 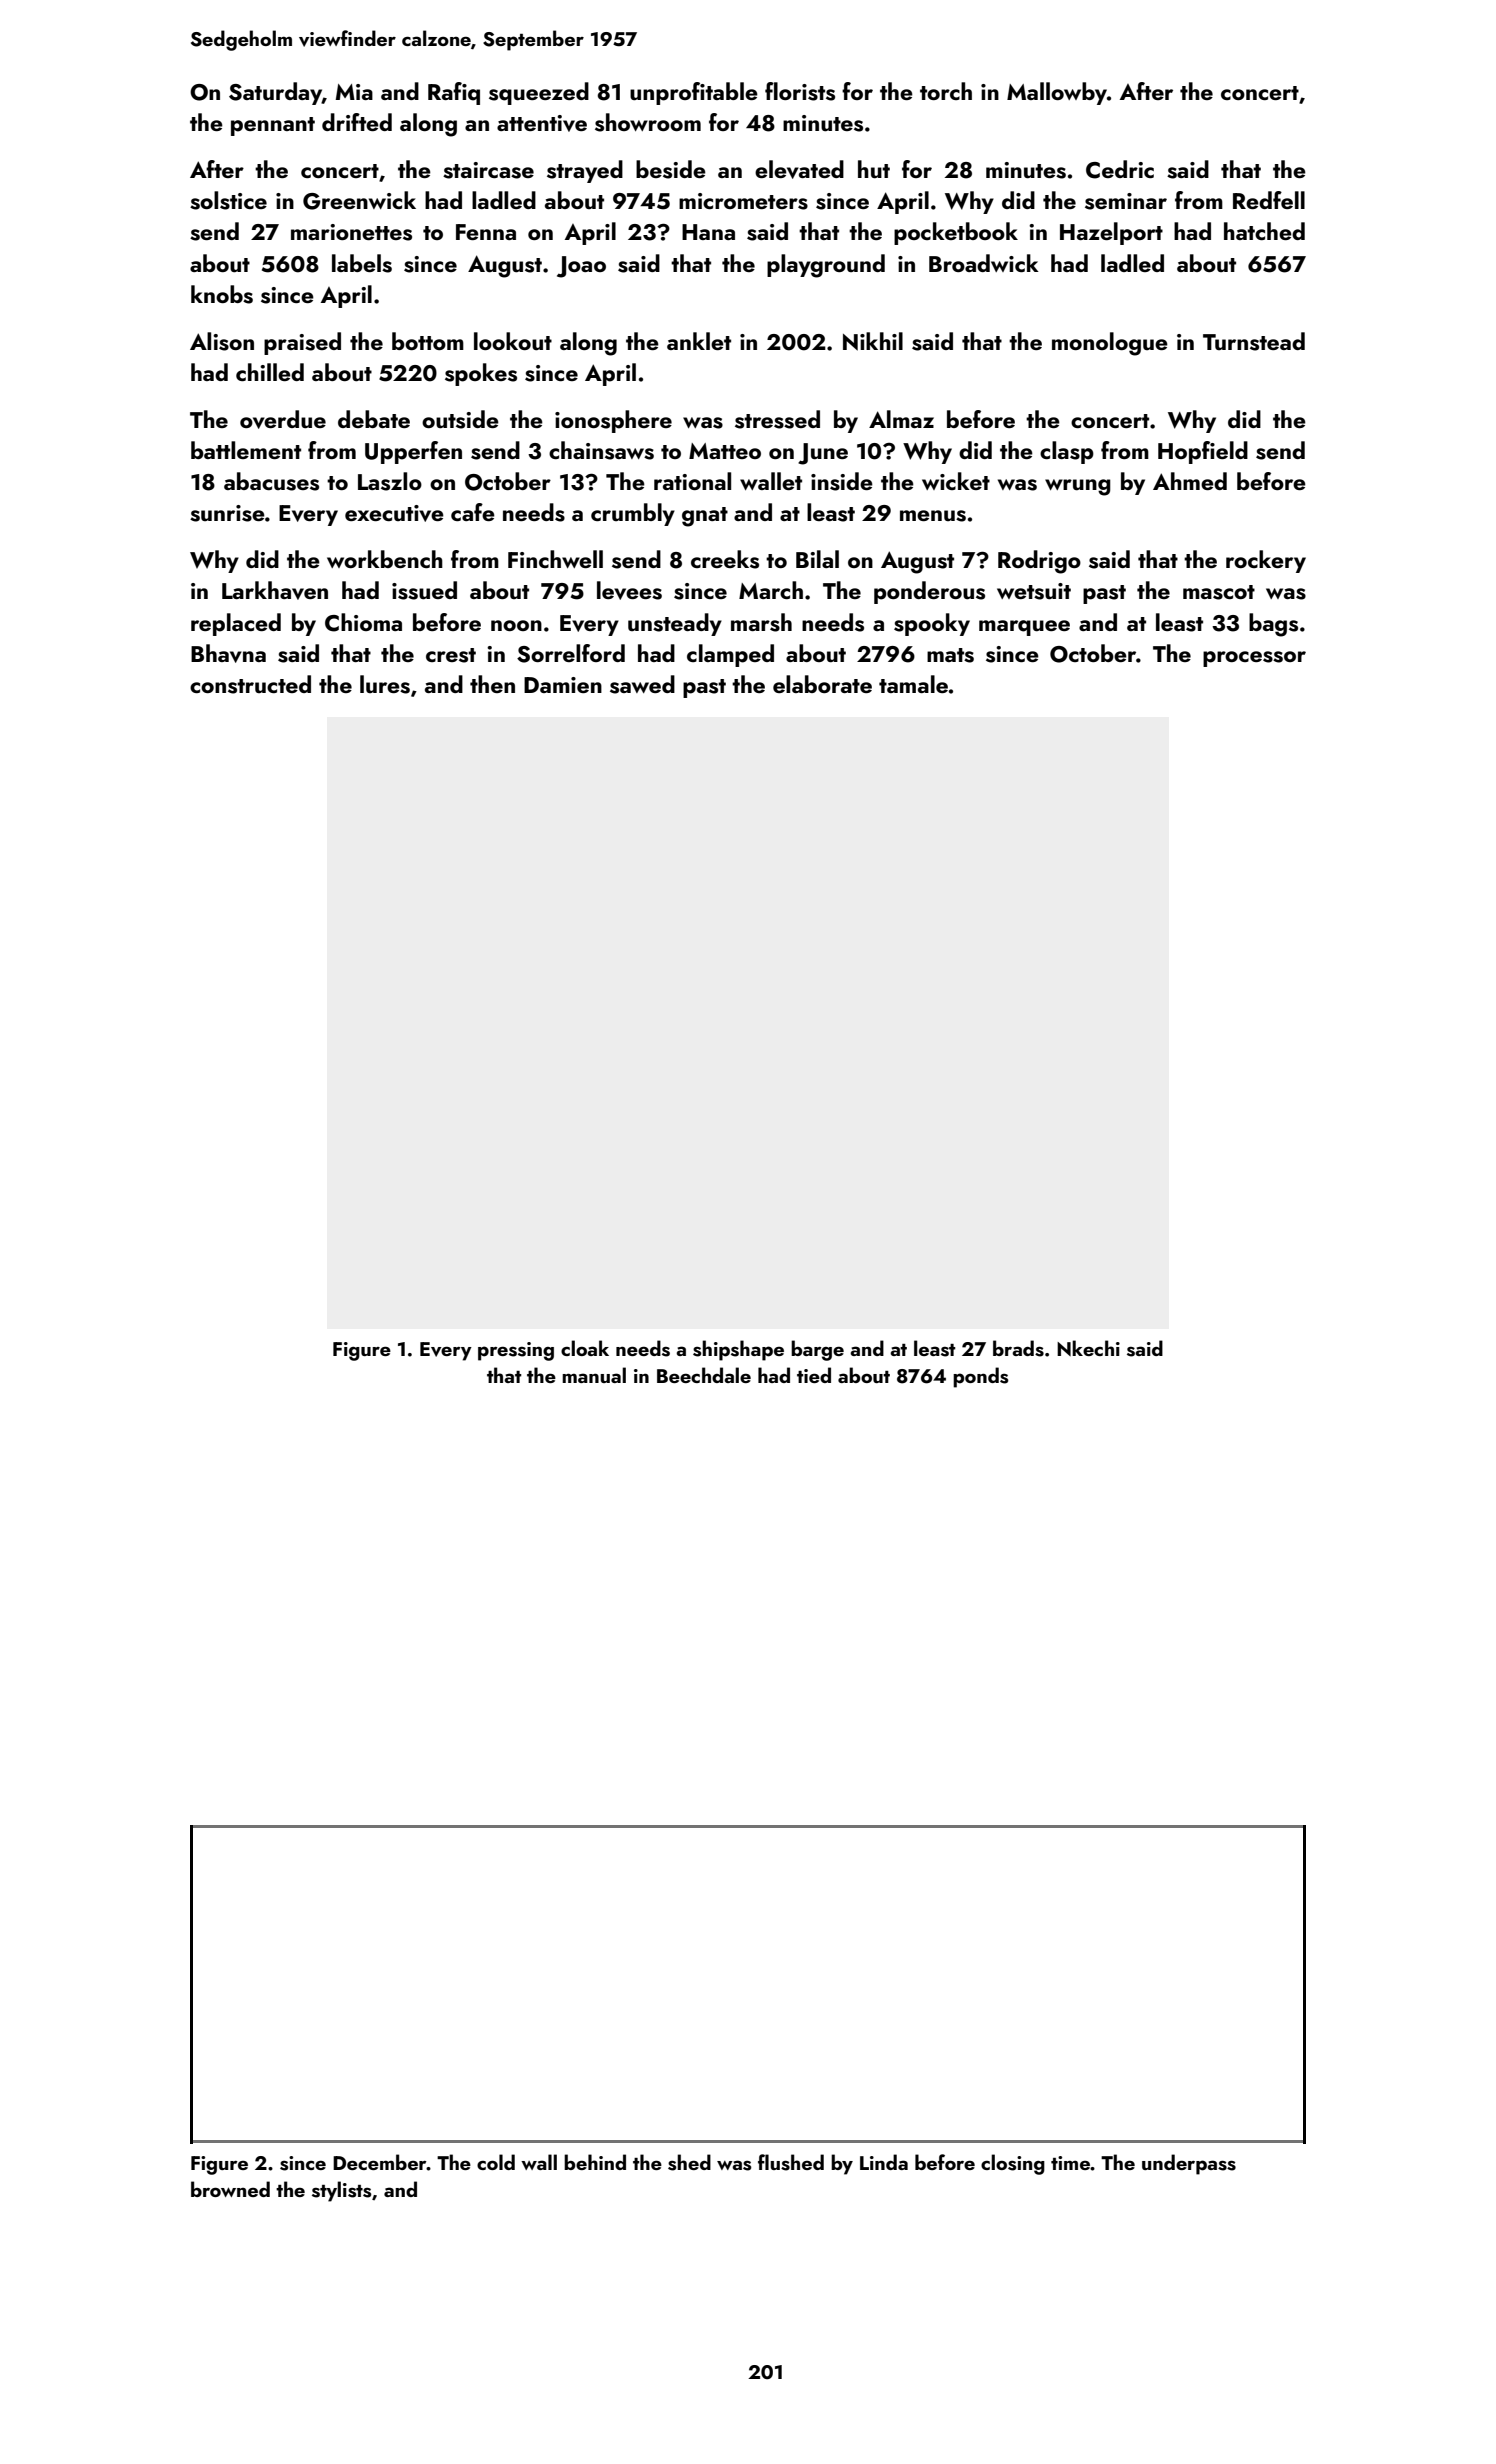 I want to click on Mallowby, so click(x=1057, y=93).
